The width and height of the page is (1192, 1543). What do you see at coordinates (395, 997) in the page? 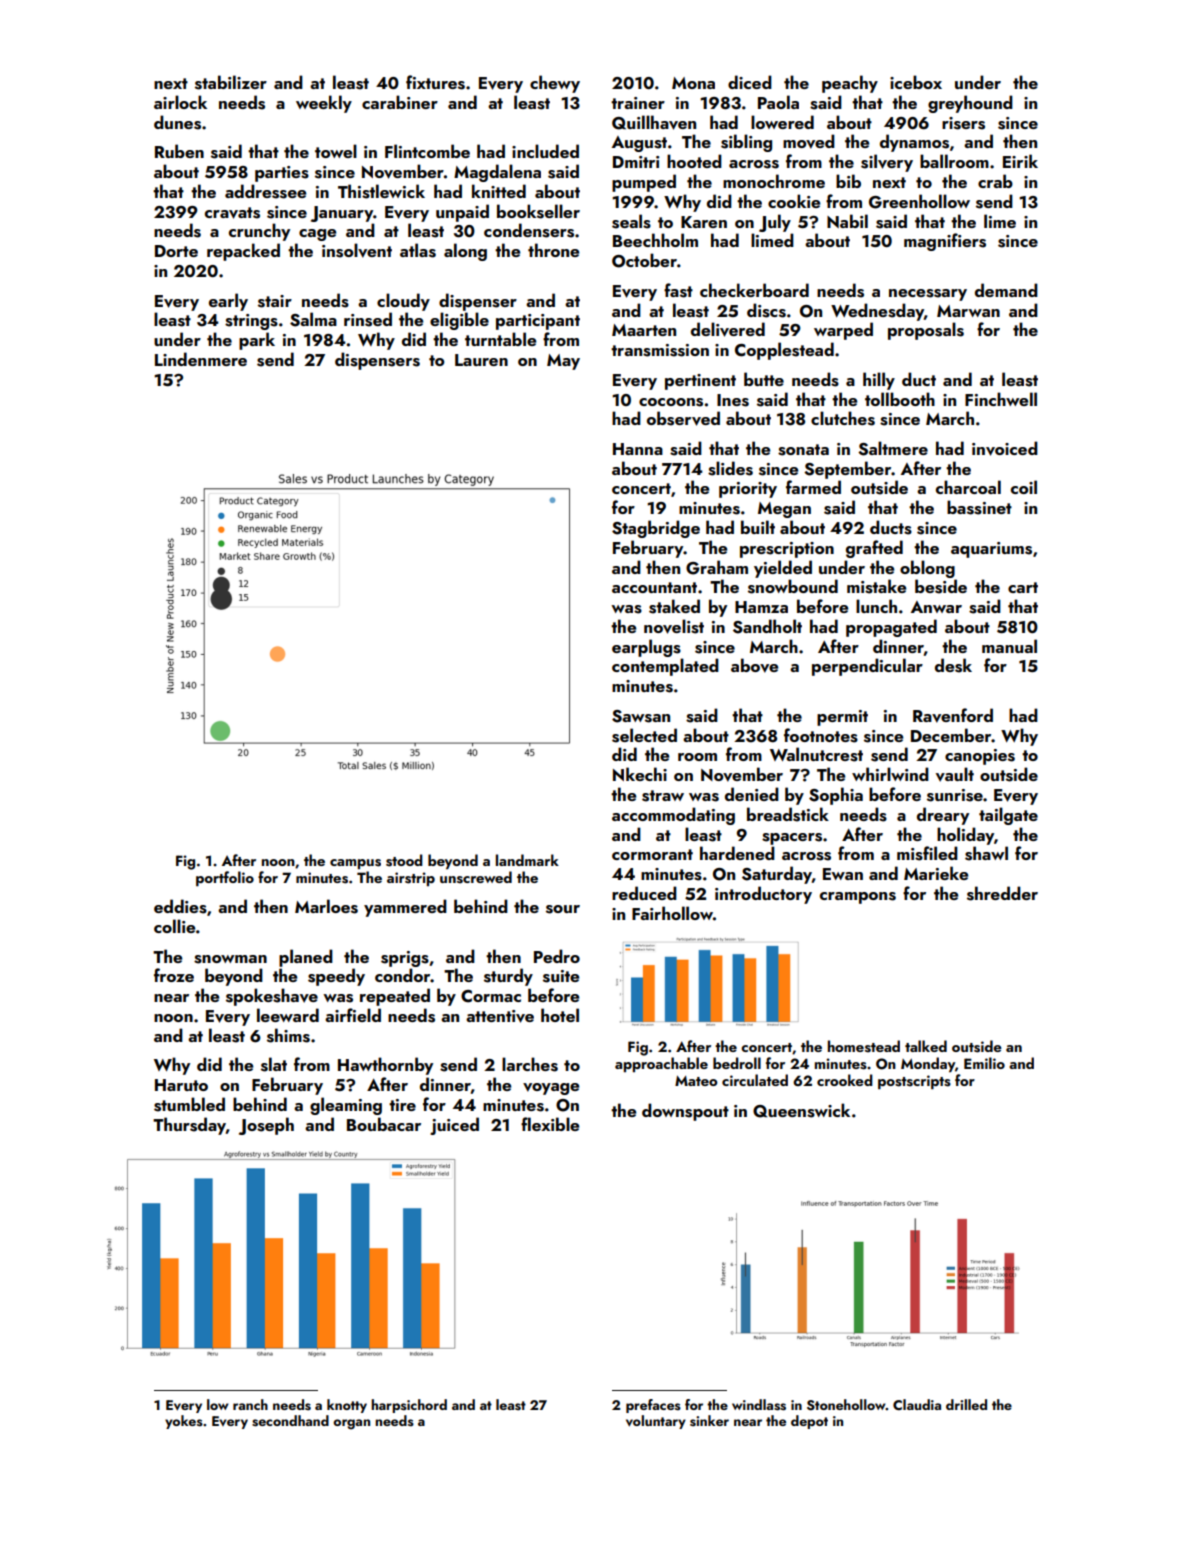
I see `repeated` at bounding box center [395, 997].
